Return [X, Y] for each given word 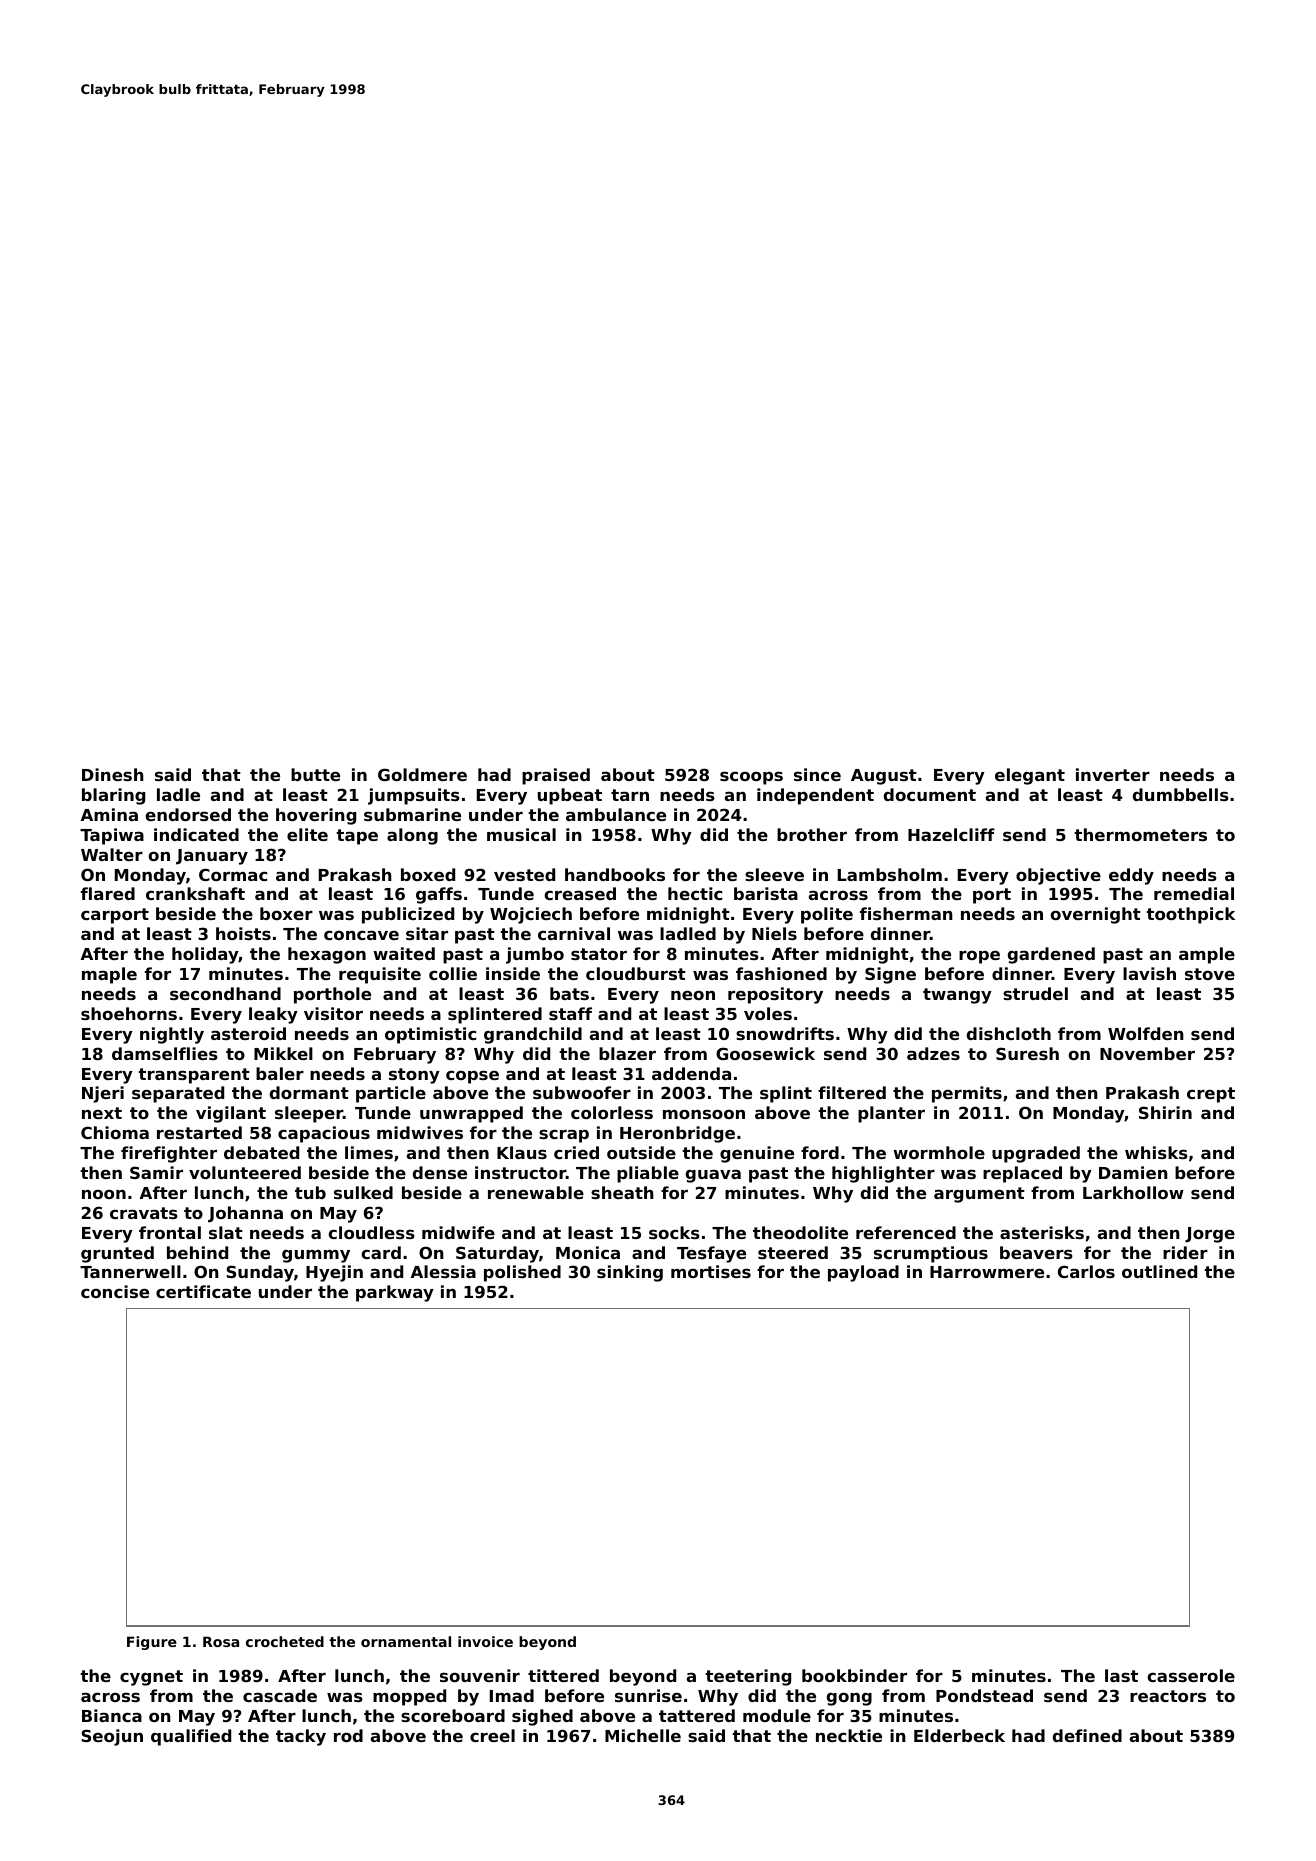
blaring [113, 796]
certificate [203, 1291]
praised [556, 776]
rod [348, 1735]
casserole [1191, 1675]
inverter [1113, 774]
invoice [485, 1641]
